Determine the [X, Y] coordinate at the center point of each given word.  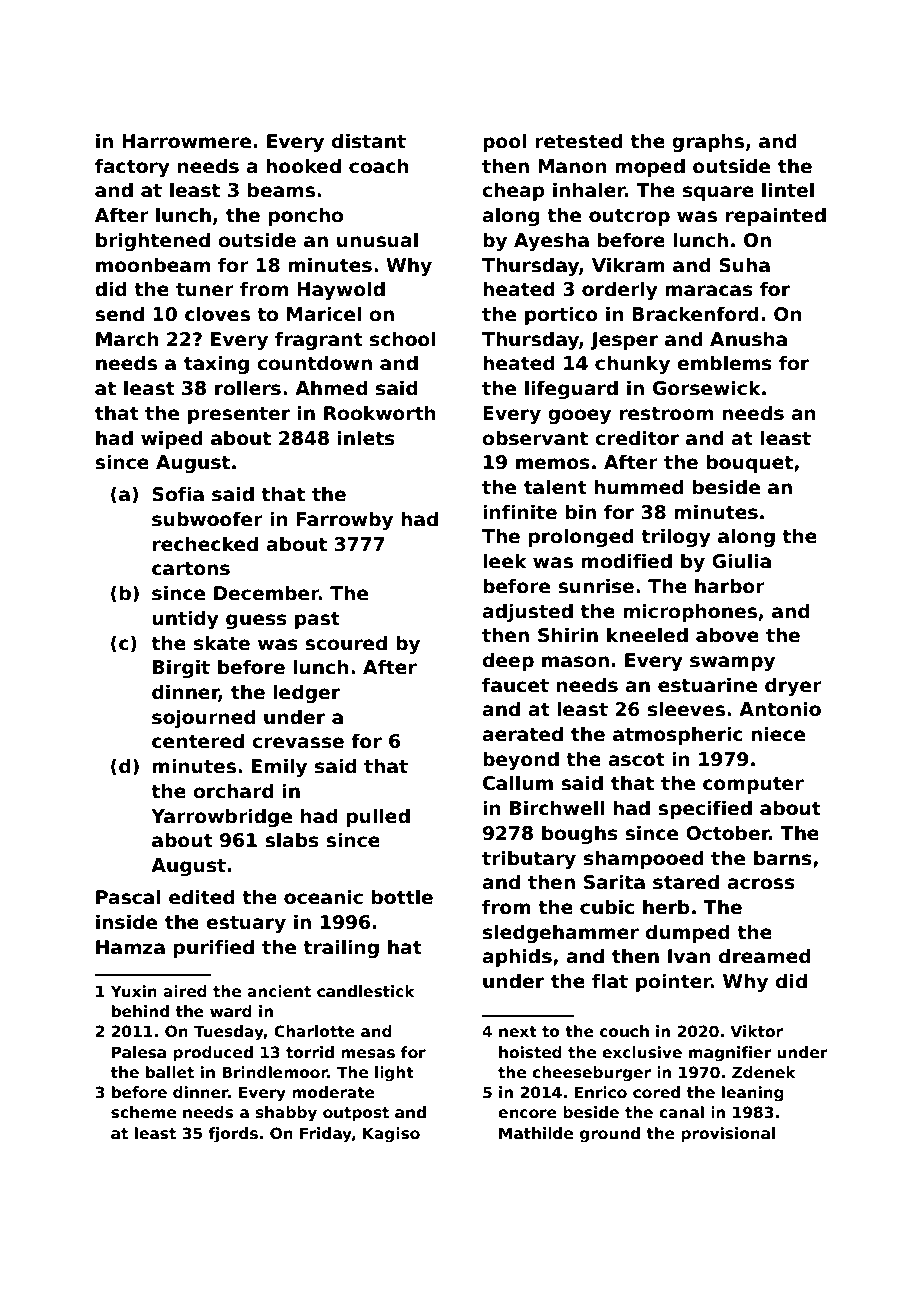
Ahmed [331, 388]
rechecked [205, 544]
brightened [153, 241]
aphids [517, 957]
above [727, 635]
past [317, 620]
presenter [239, 415]
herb [666, 907]
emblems [724, 363]
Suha [744, 265]
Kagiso [391, 1135]
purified [214, 948]
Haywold [341, 290]
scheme [143, 1112]
